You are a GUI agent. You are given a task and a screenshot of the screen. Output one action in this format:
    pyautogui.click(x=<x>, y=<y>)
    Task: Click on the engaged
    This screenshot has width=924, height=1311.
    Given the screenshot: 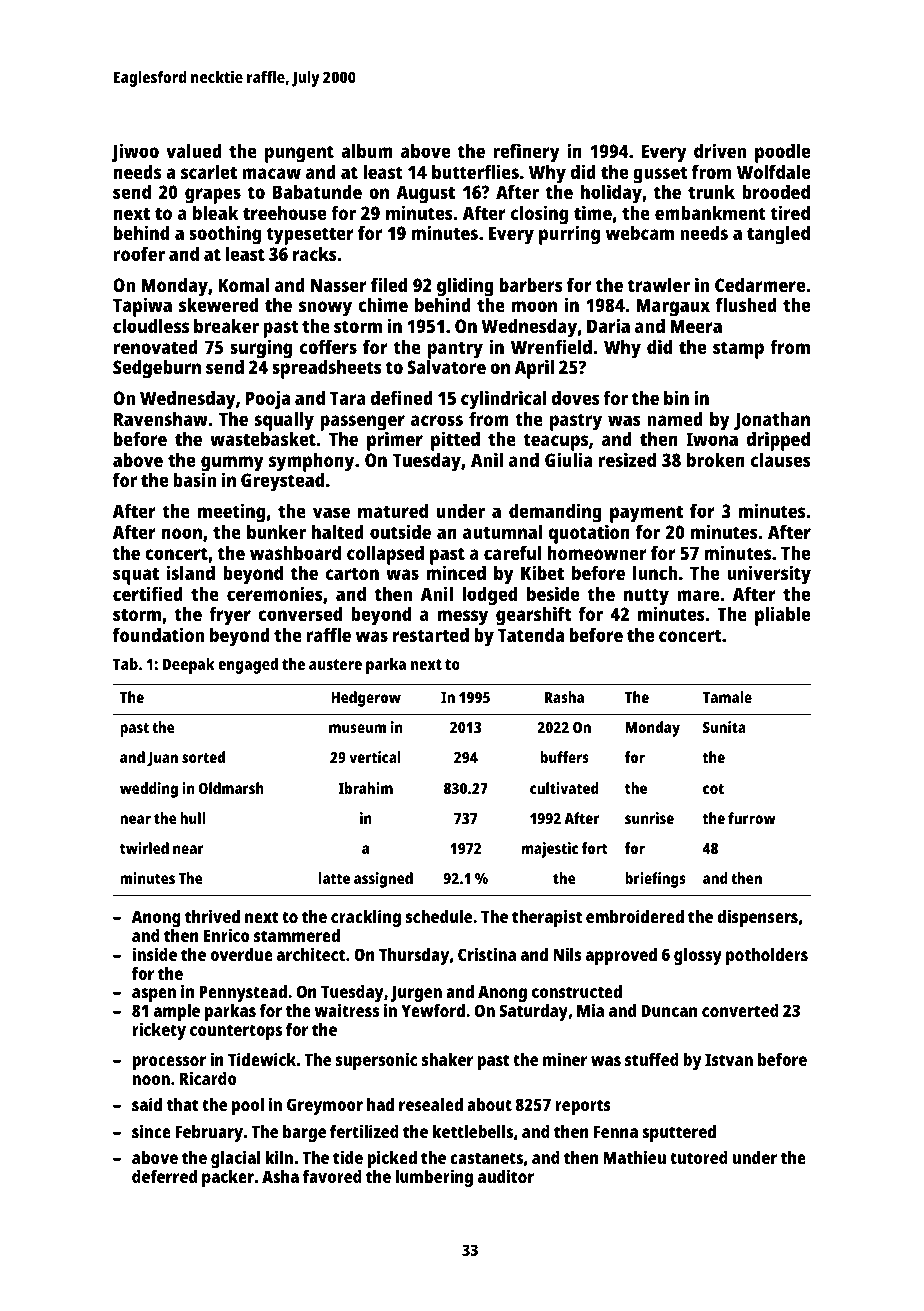 What is the action you would take?
    pyautogui.click(x=248, y=666)
